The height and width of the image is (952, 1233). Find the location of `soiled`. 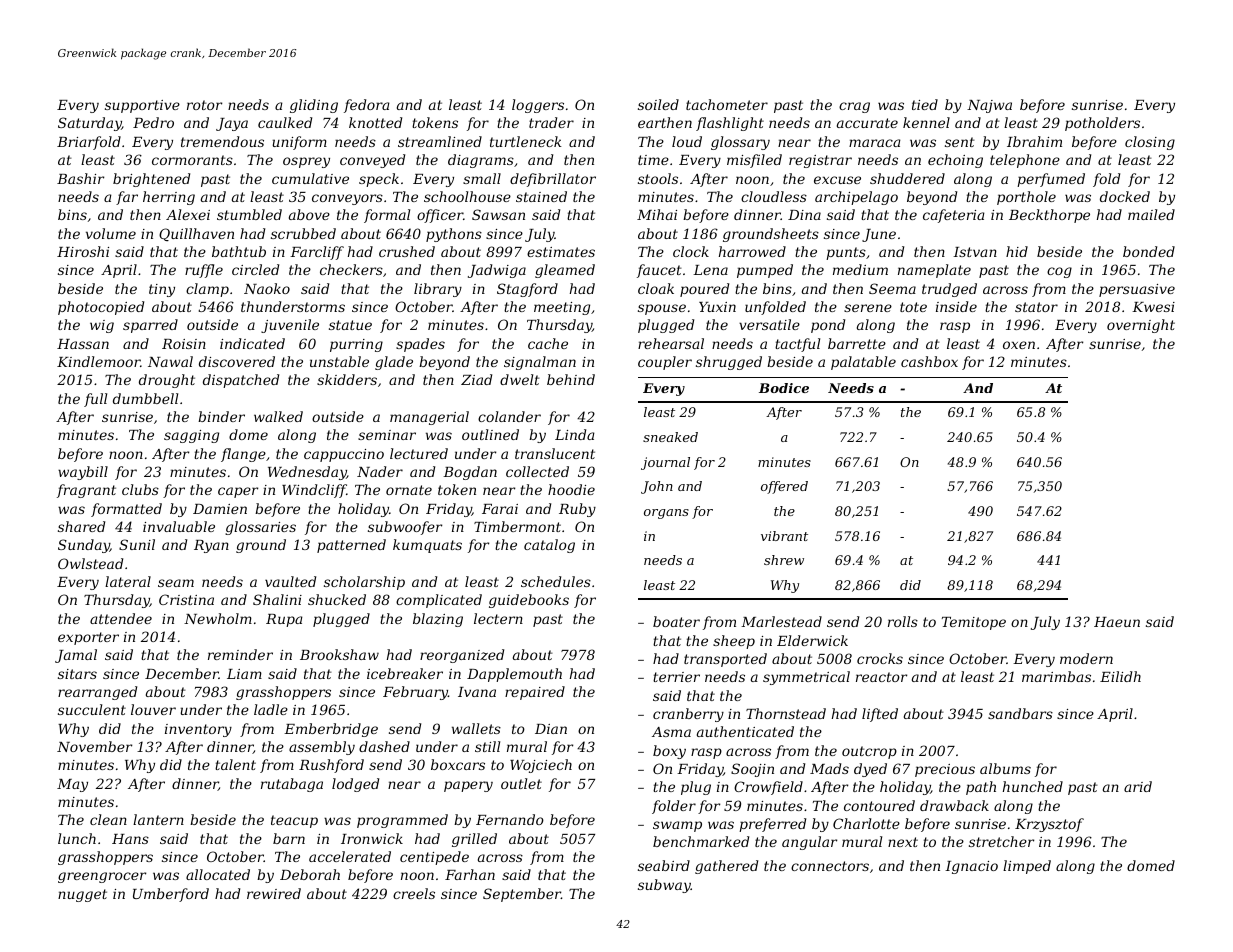

soiled is located at coordinates (658, 104).
